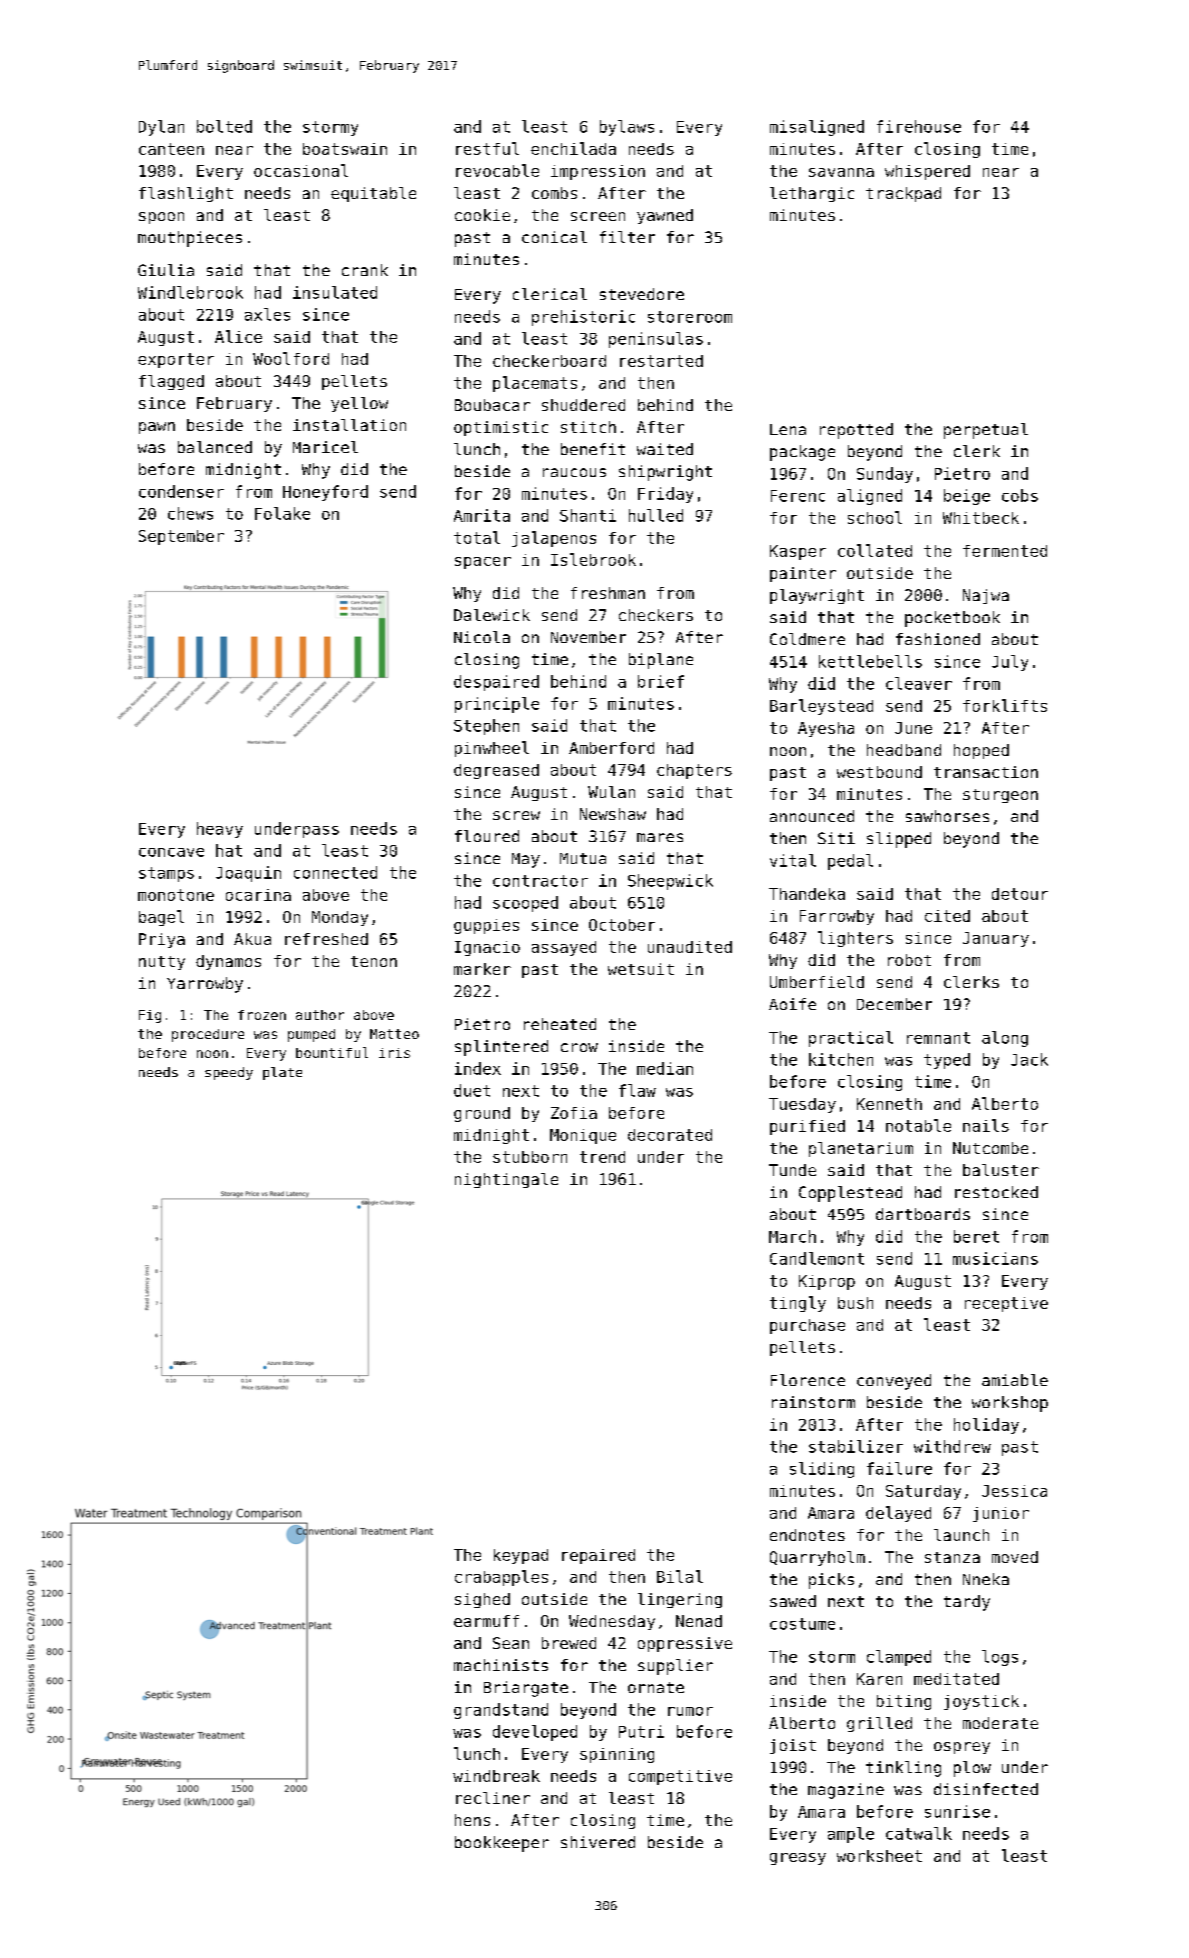  What do you see at coordinates (282, 513) in the screenshot?
I see `Folake` at bounding box center [282, 513].
